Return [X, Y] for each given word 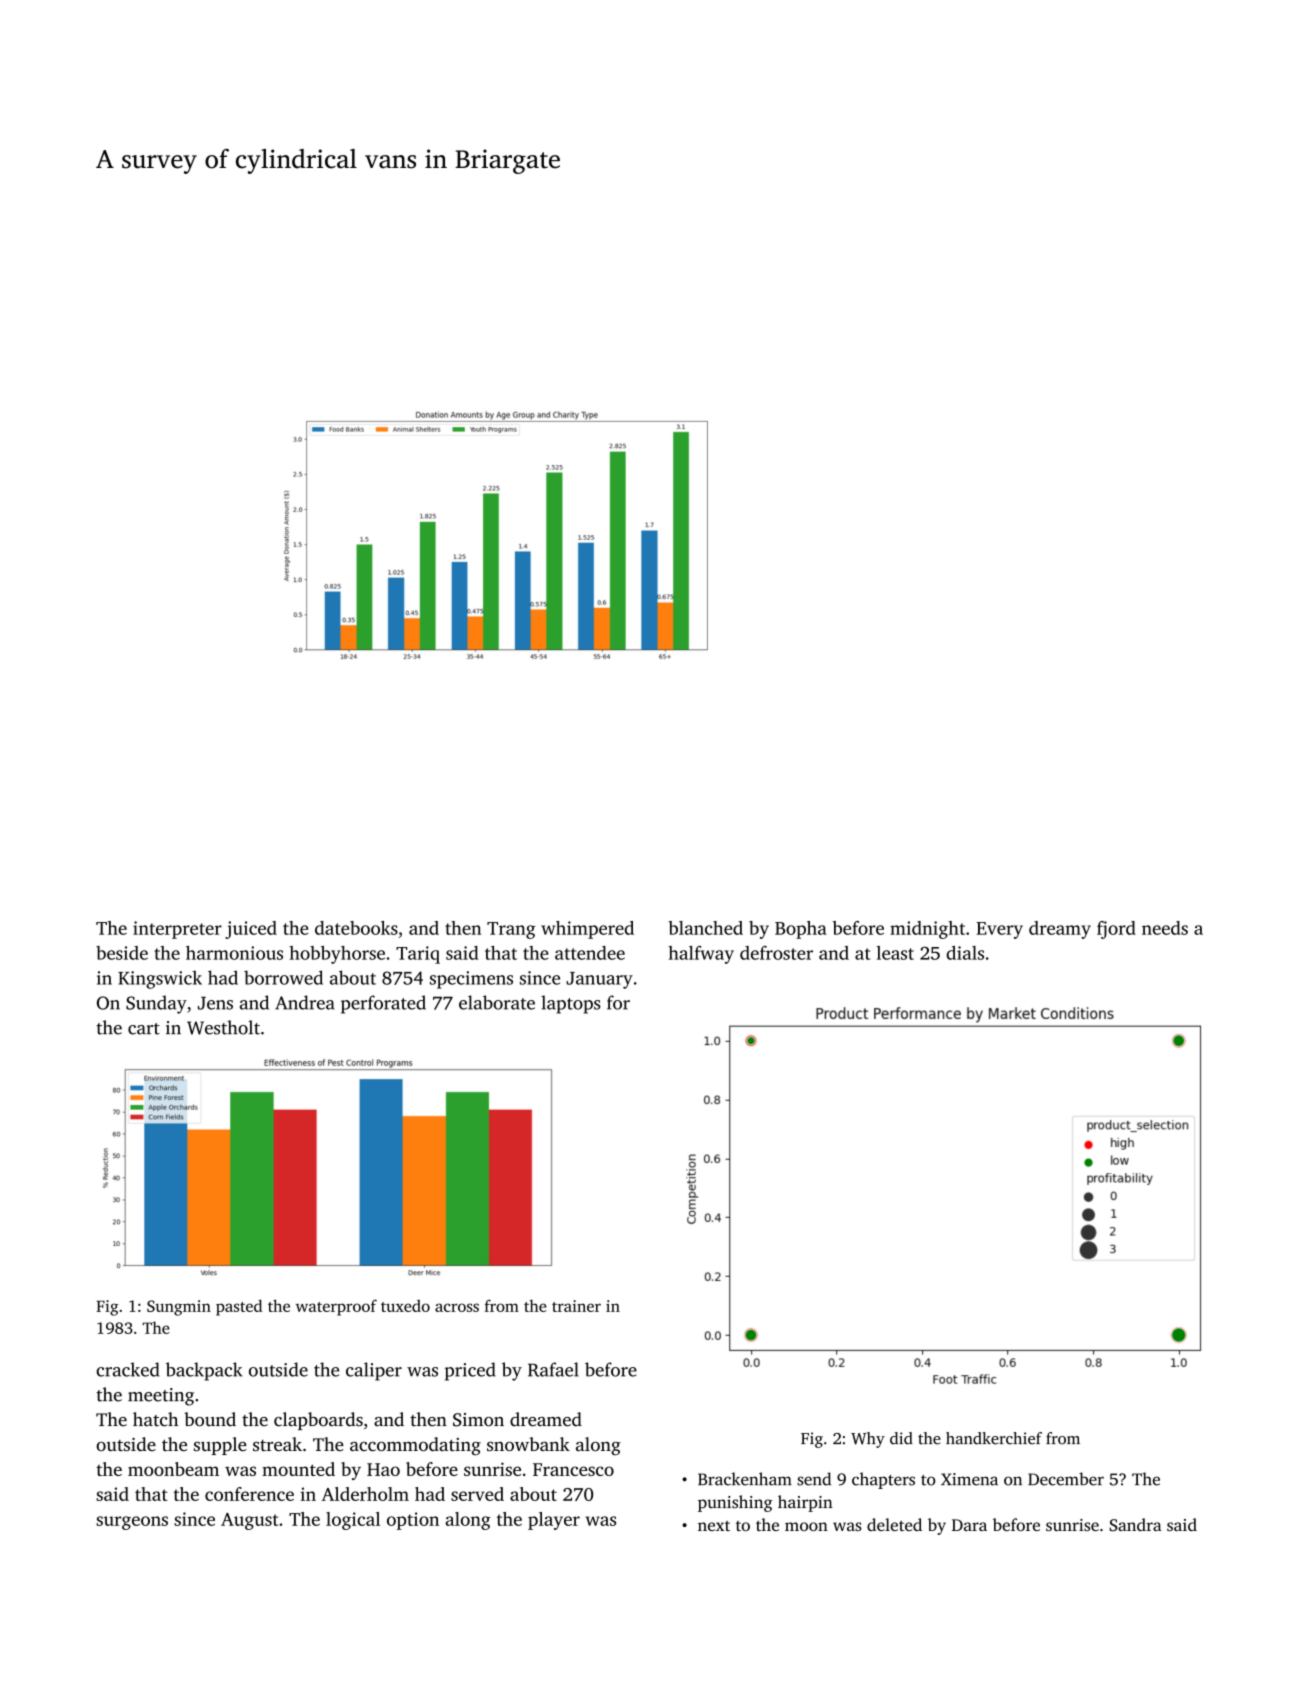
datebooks [356, 928]
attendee [590, 953]
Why [868, 1440]
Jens [215, 1003]
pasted [239, 1307]
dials [965, 953]
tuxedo [405, 1306]
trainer [576, 1306]
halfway [701, 955]
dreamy [1060, 930]
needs [1165, 928]
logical [353, 1521]
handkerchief [994, 1438]
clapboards [318, 1421]
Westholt [223, 1027]
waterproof [336, 1307]
